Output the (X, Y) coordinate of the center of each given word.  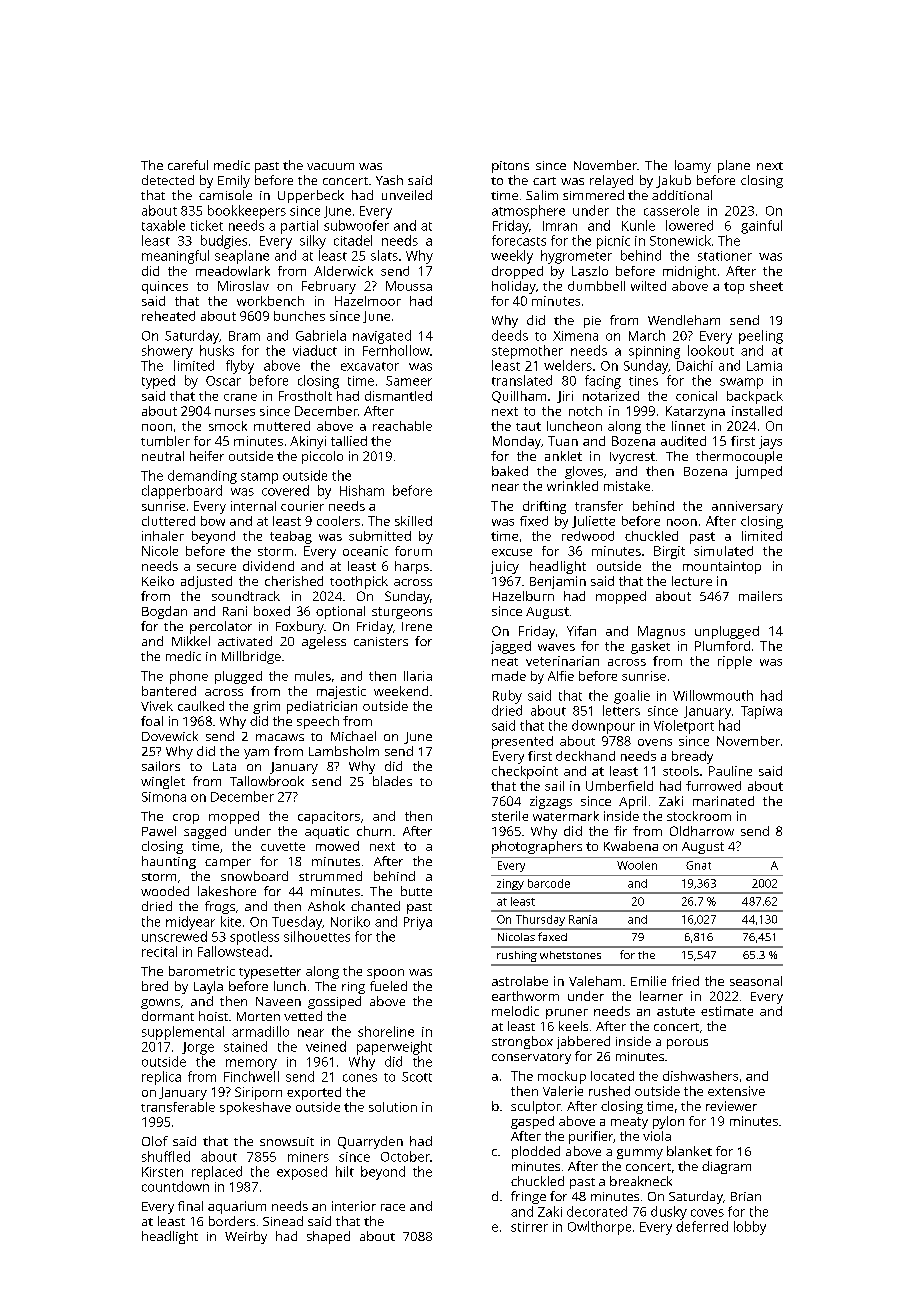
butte (416, 891)
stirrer (529, 1227)
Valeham (595, 981)
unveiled (407, 195)
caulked (201, 706)
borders (232, 1221)
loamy (693, 166)
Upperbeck (311, 196)
